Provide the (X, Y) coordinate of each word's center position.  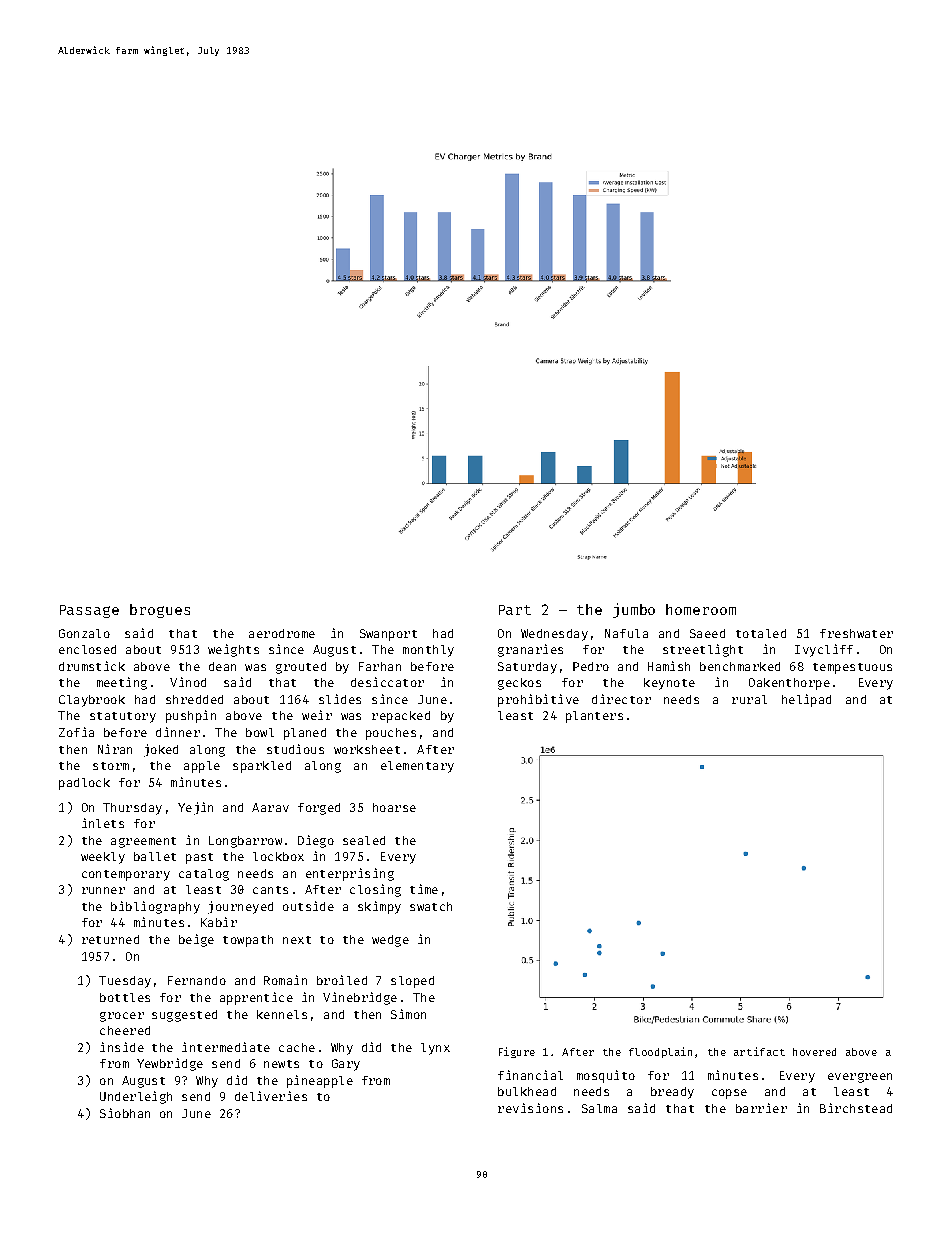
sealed (364, 840)
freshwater (856, 633)
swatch (431, 906)
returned (110, 939)
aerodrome (282, 633)
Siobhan (125, 1113)
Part (515, 610)
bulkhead (527, 1091)
